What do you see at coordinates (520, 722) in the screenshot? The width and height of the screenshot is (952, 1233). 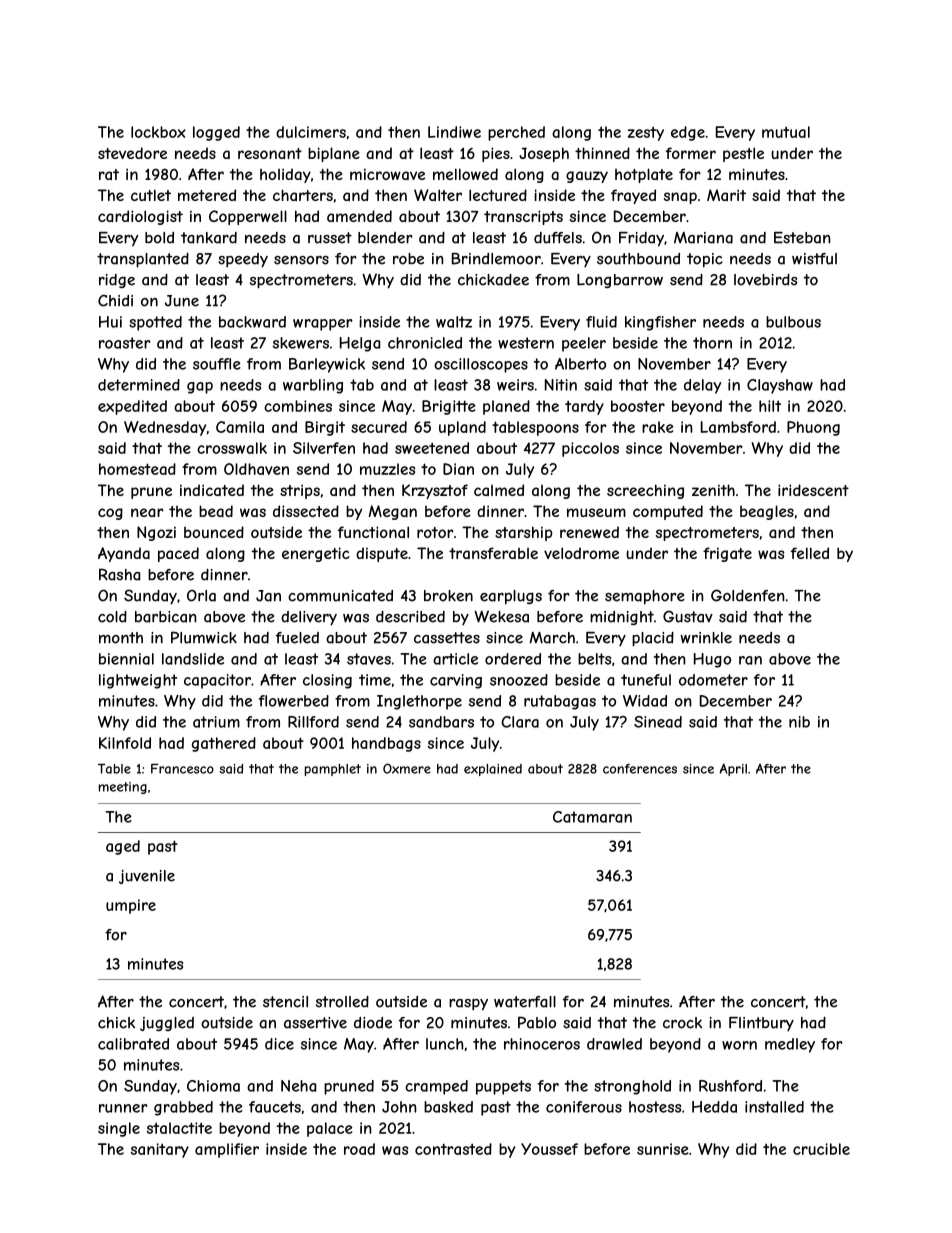 I see `Clara` at bounding box center [520, 722].
